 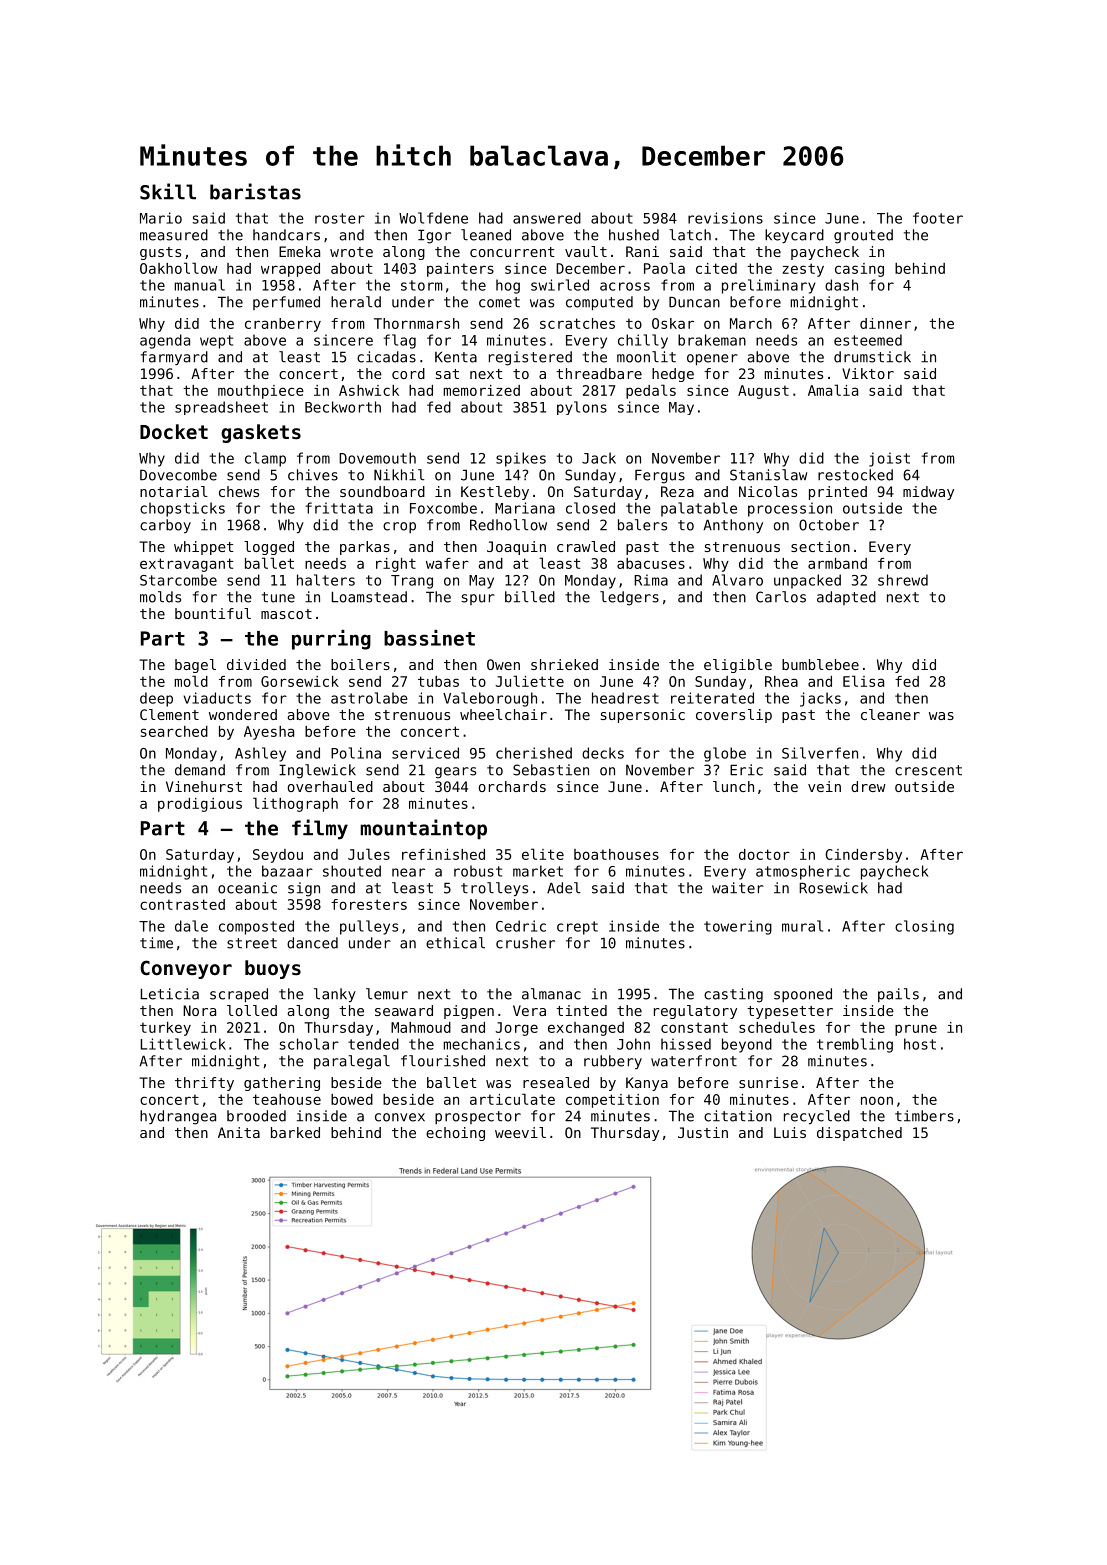 I want to click on contrasted, so click(x=182, y=904).
